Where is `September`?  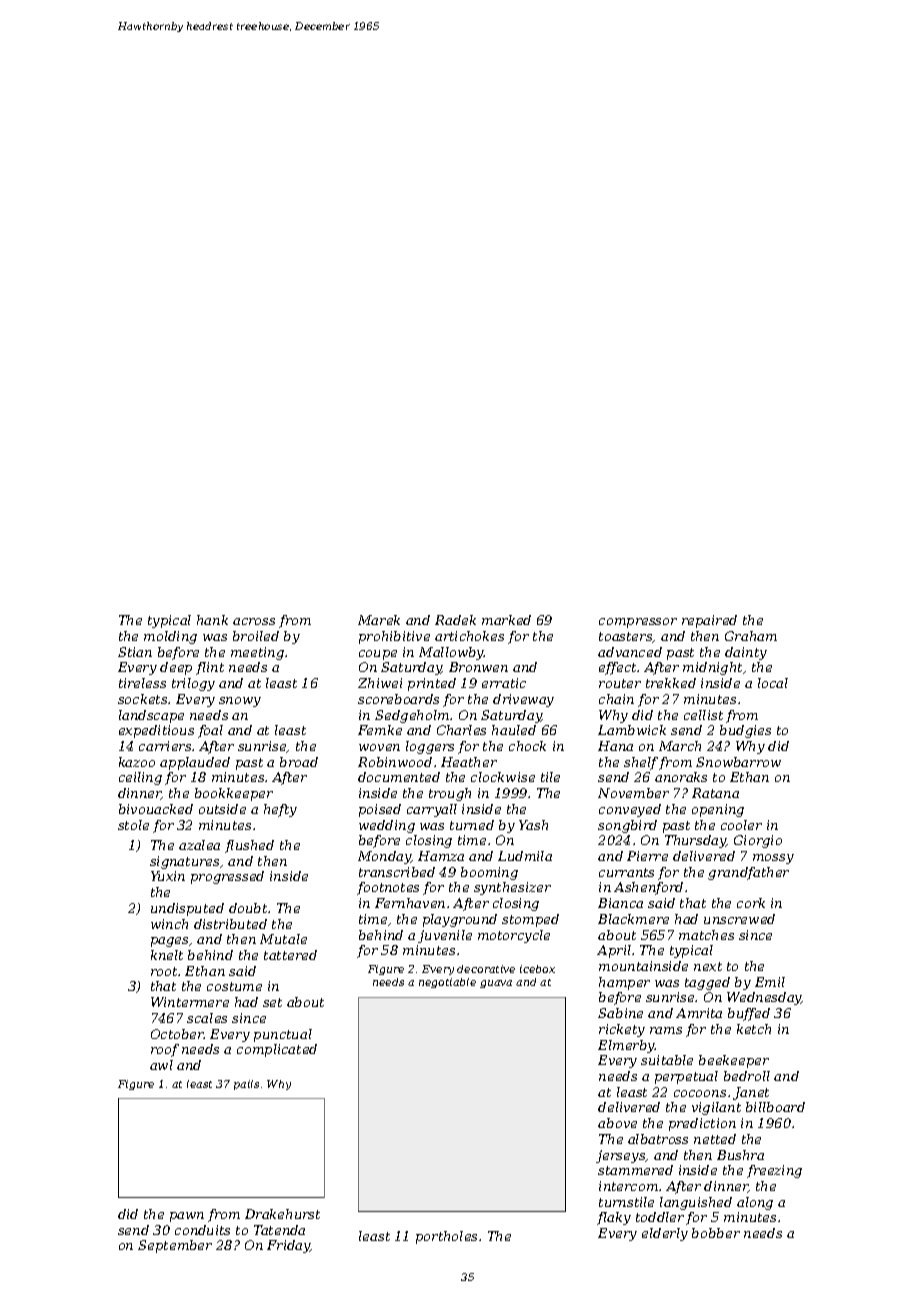 September is located at coordinates (175, 1246).
